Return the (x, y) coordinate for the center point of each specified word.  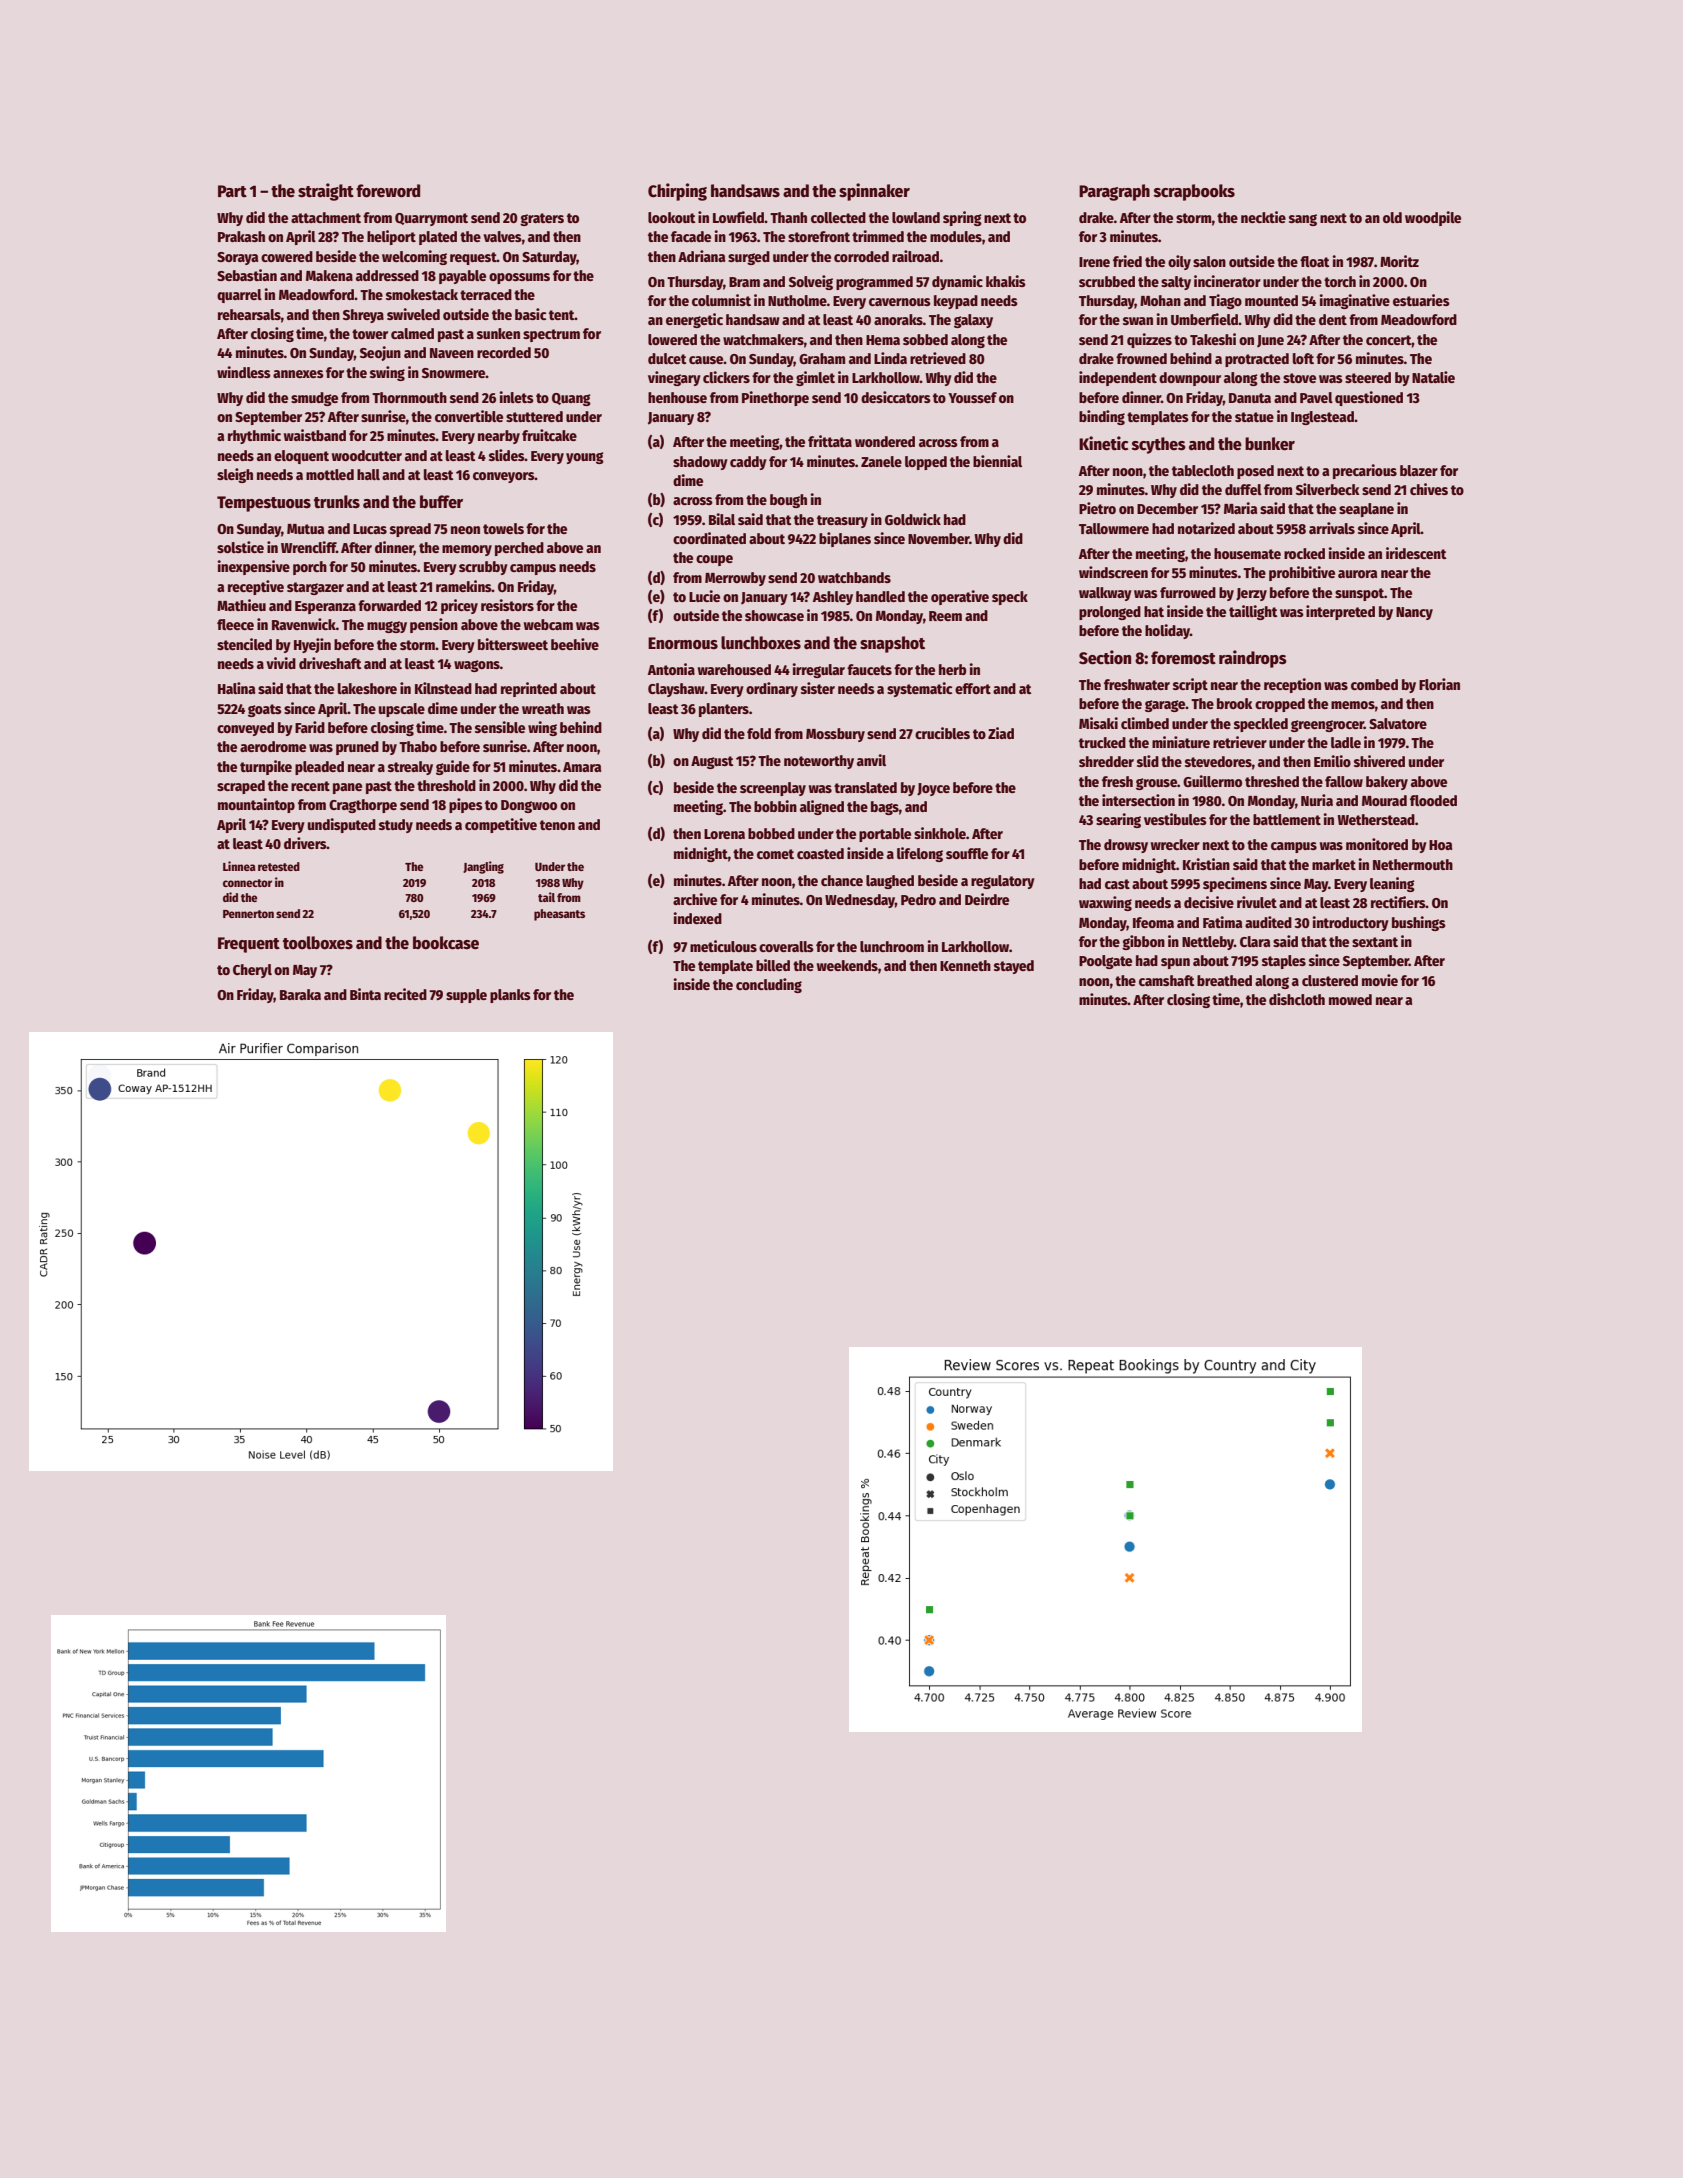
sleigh (235, 475)
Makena (329, 275)
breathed (1224, 980)
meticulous (723, 946)
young (585, 458)
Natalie (1433, 377)
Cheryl (252, 971)
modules (956, 236)
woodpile (1433, 218)
